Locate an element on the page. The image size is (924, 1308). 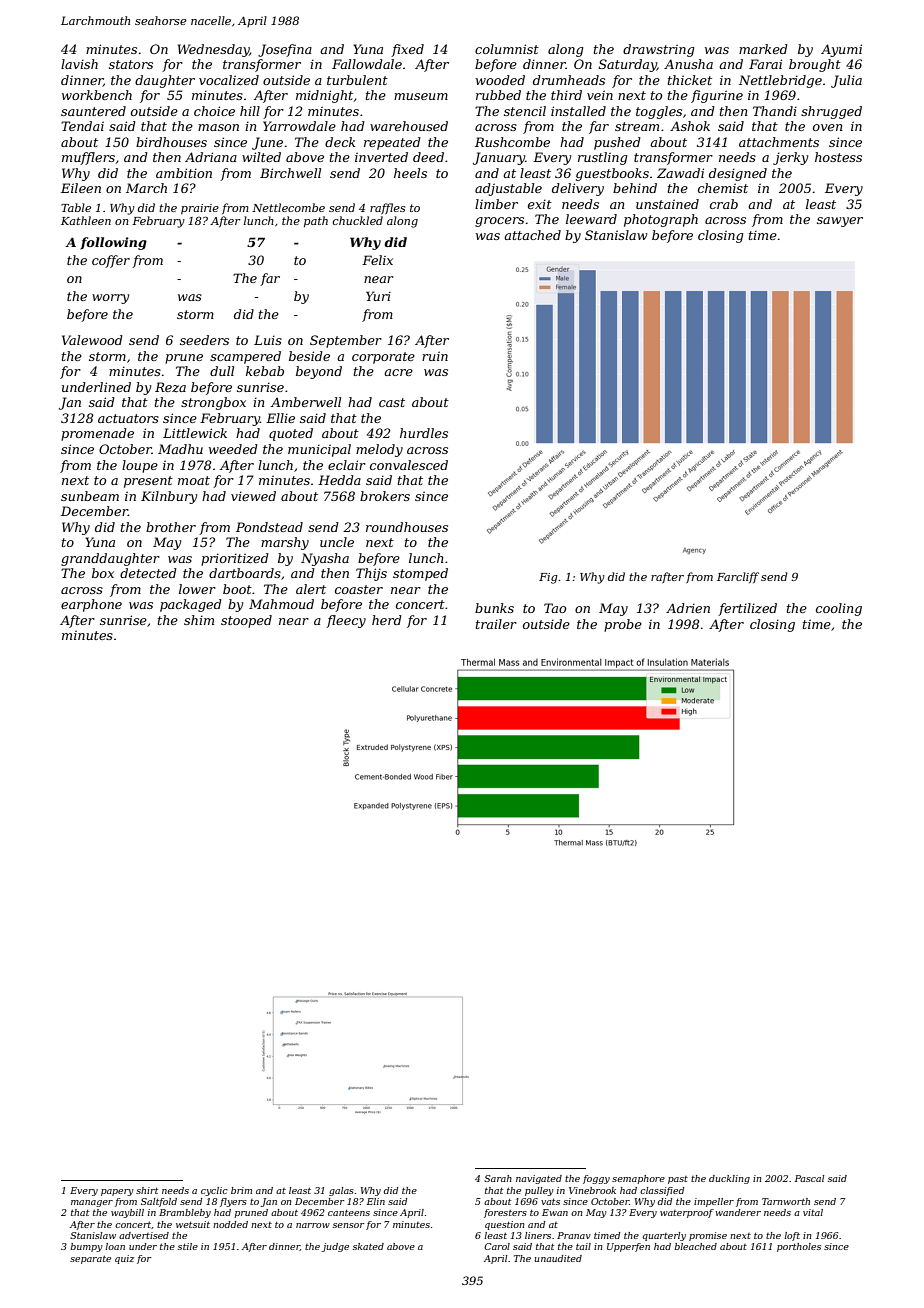
fleecy is located at coordinates (346, 621).
